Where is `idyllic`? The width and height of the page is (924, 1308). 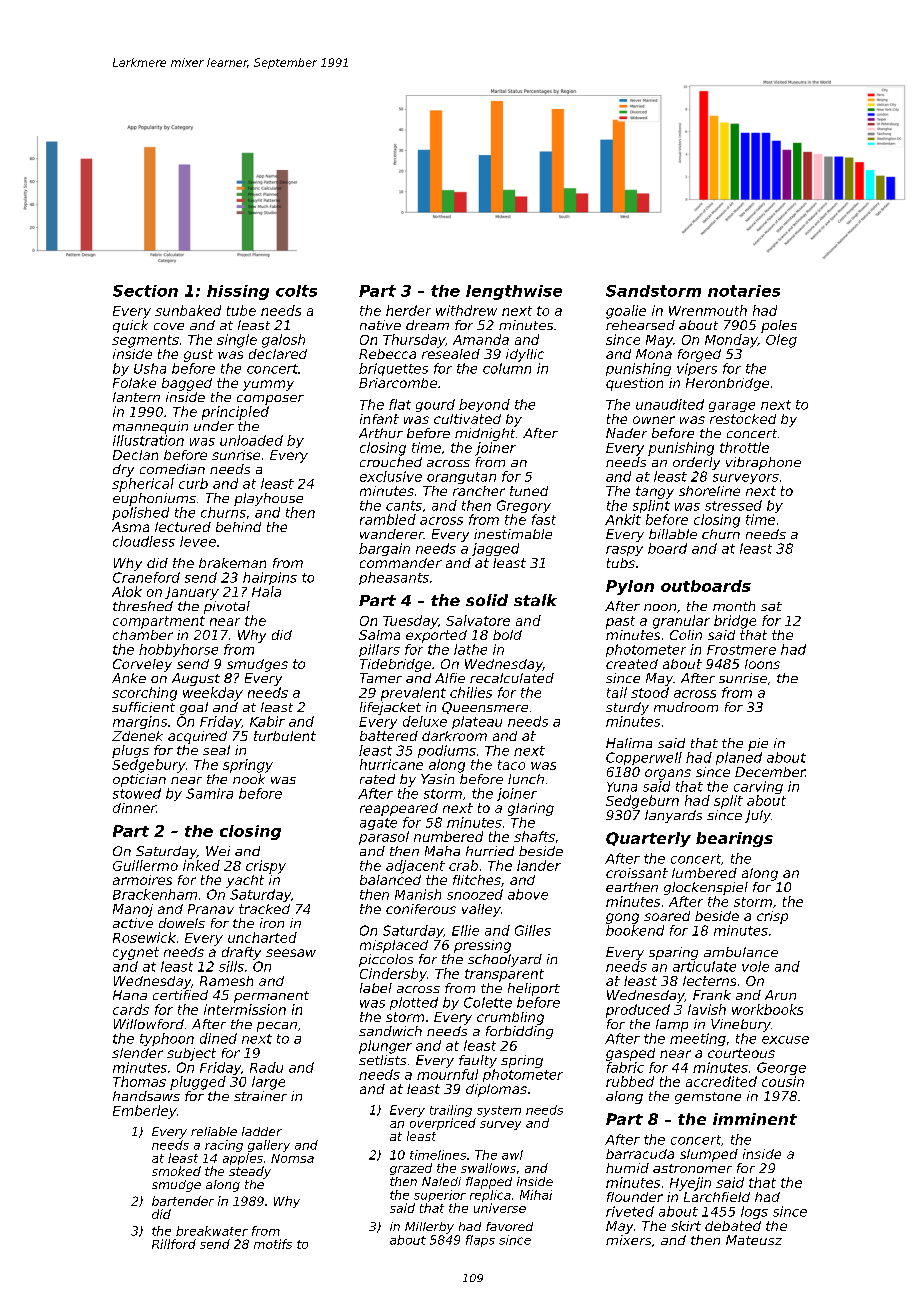 idyllic is located at coordinates (525, 355).
